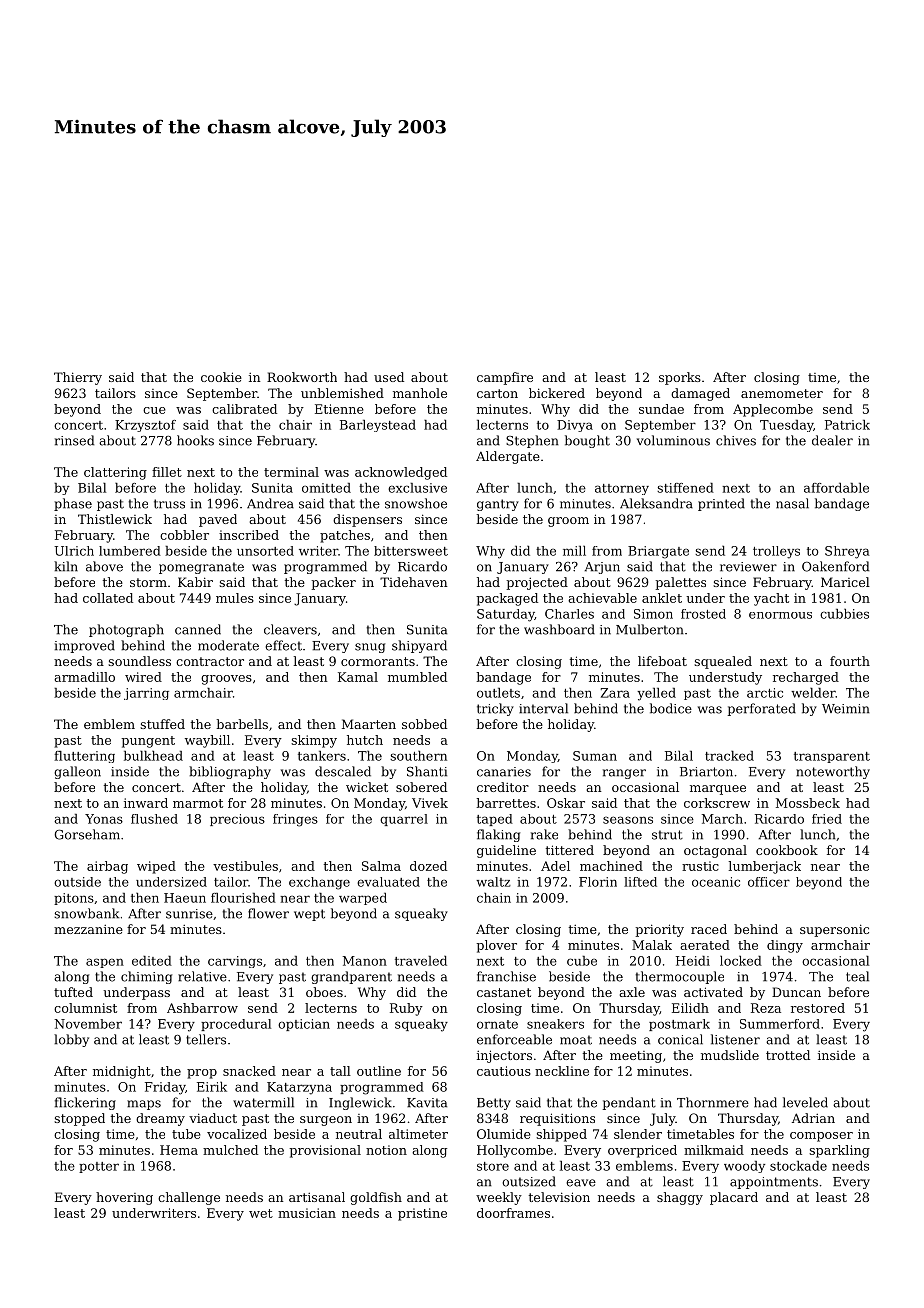  I want to click on cookbook, so click(787, 850).
